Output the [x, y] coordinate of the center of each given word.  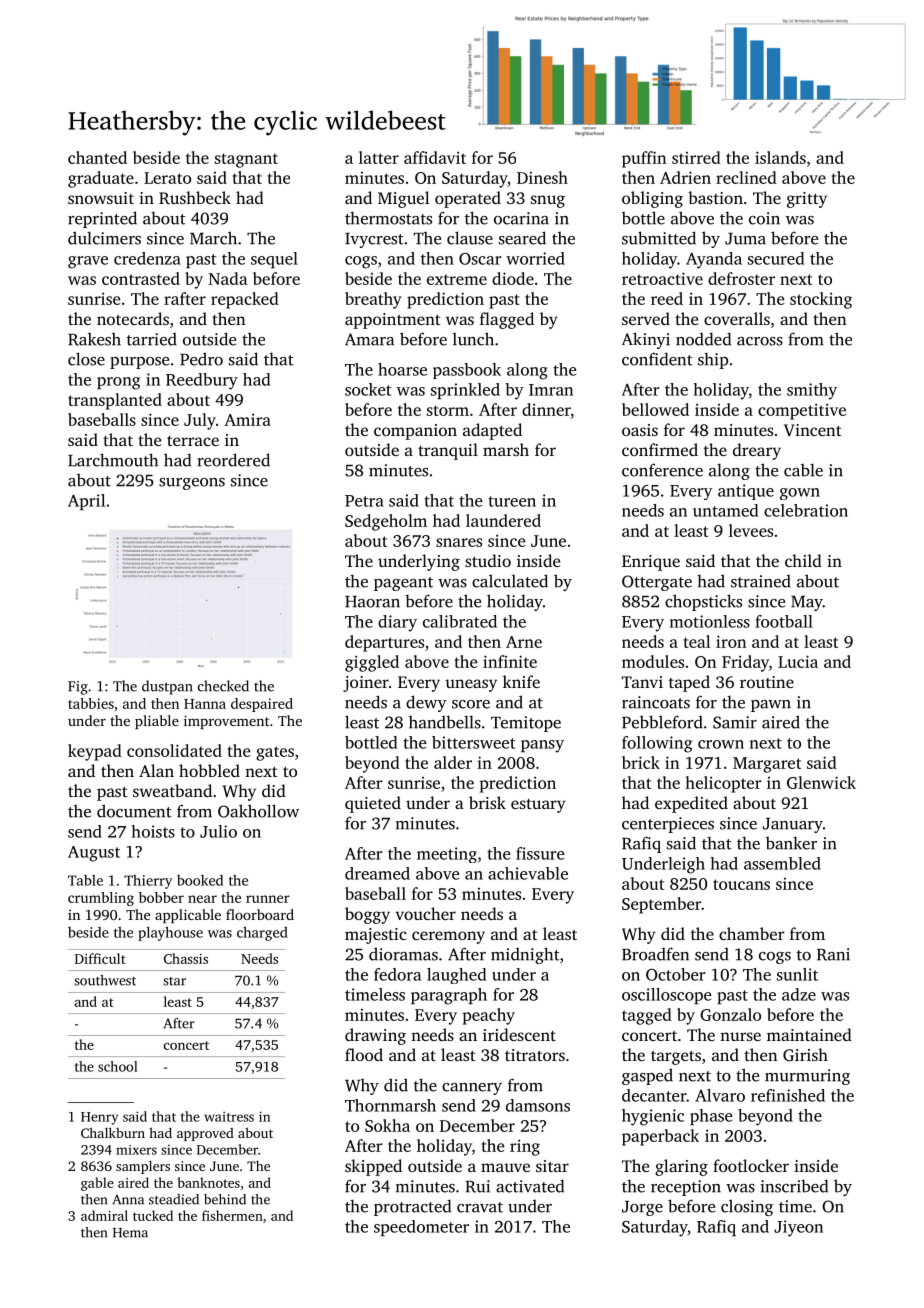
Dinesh [542, 177]
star [174, 981]
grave [88, 262]
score [471, 704]
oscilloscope [667, 996]
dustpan [167, 687]
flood [364, 1054]
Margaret [767, 765]
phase [711, 1117]
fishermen [232, 1215]
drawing [375, 1036]
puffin [644, 159]
